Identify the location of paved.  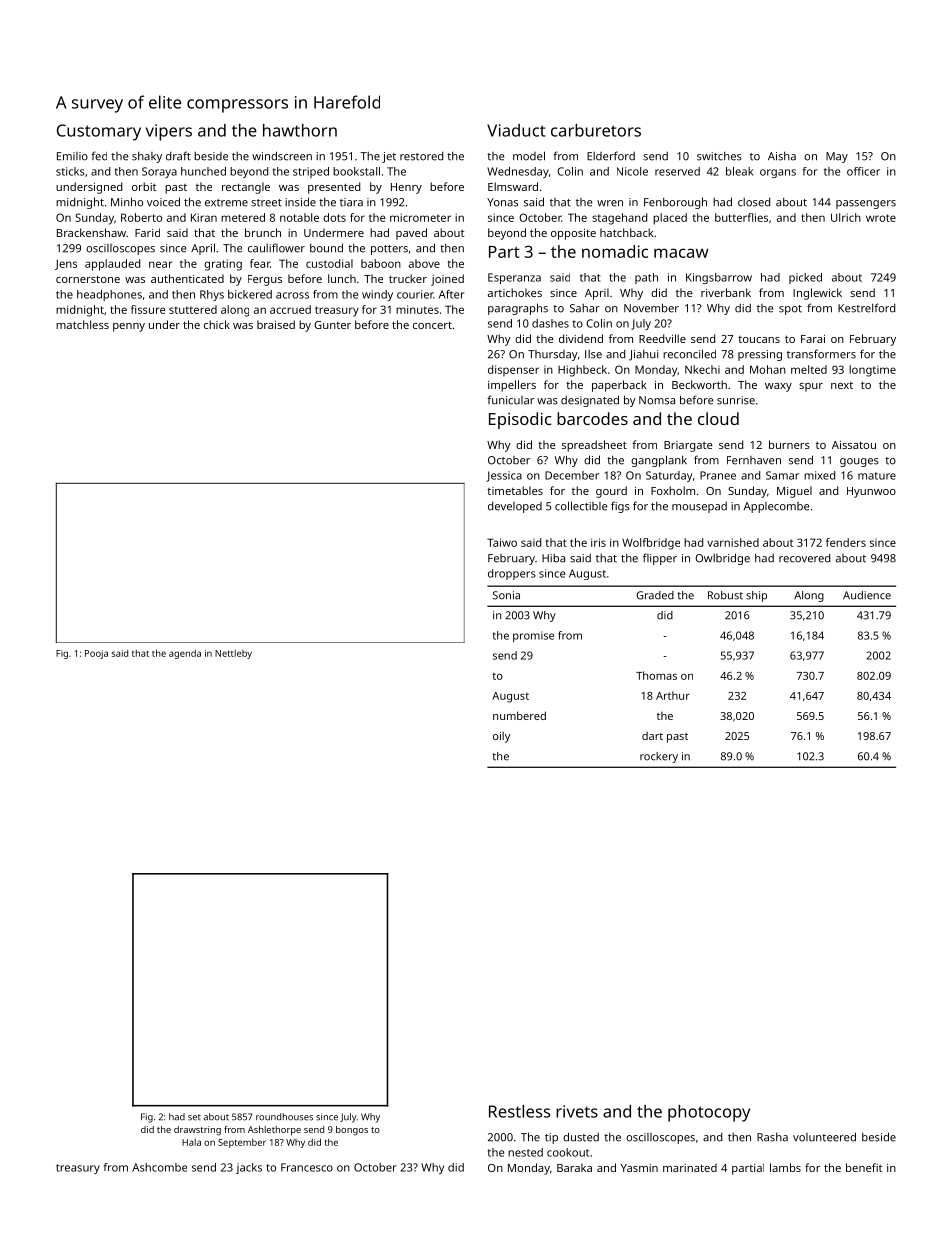
(411, 234).
